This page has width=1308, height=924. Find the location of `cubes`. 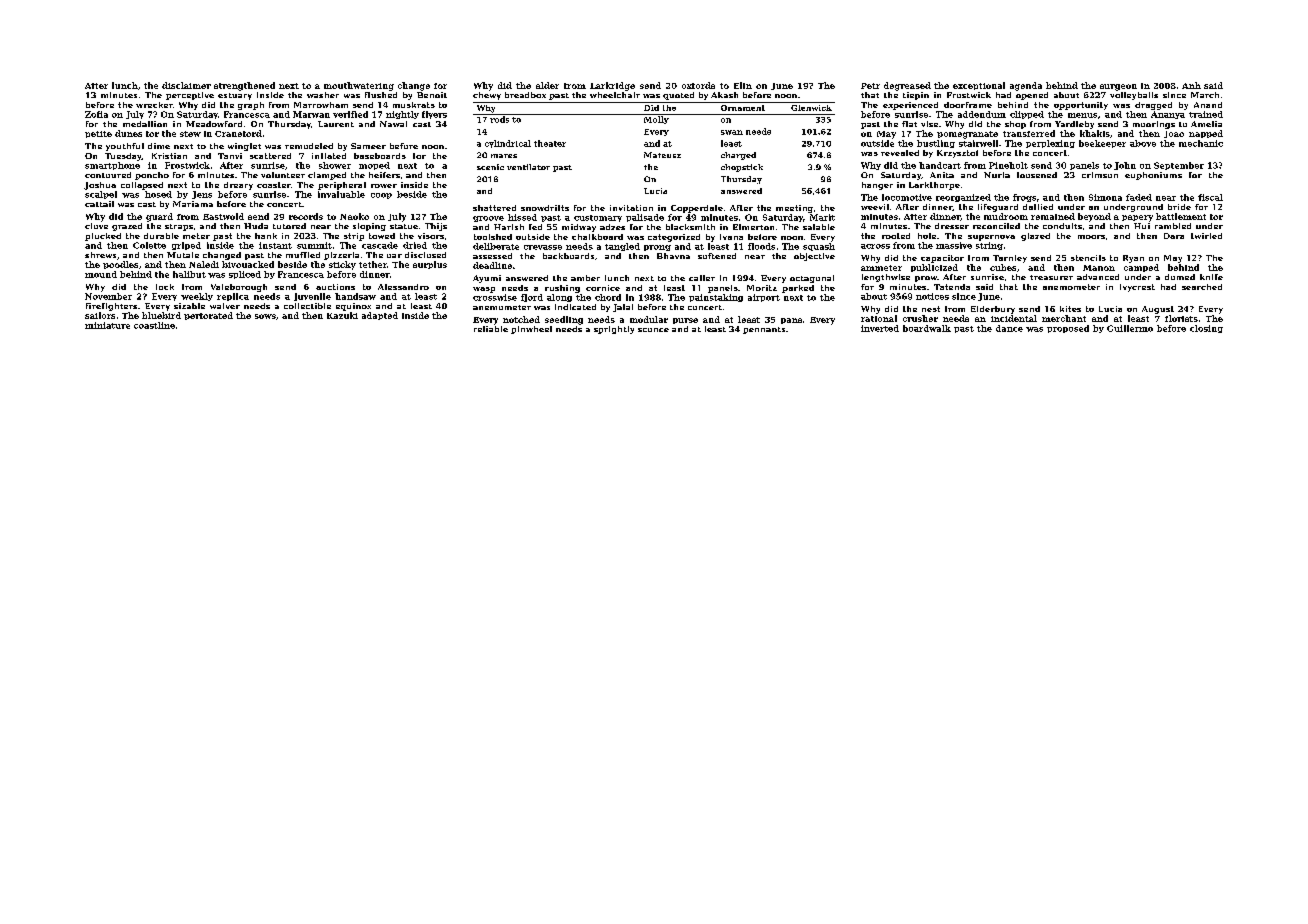

cubes is located at coordinates (1003, 267).
